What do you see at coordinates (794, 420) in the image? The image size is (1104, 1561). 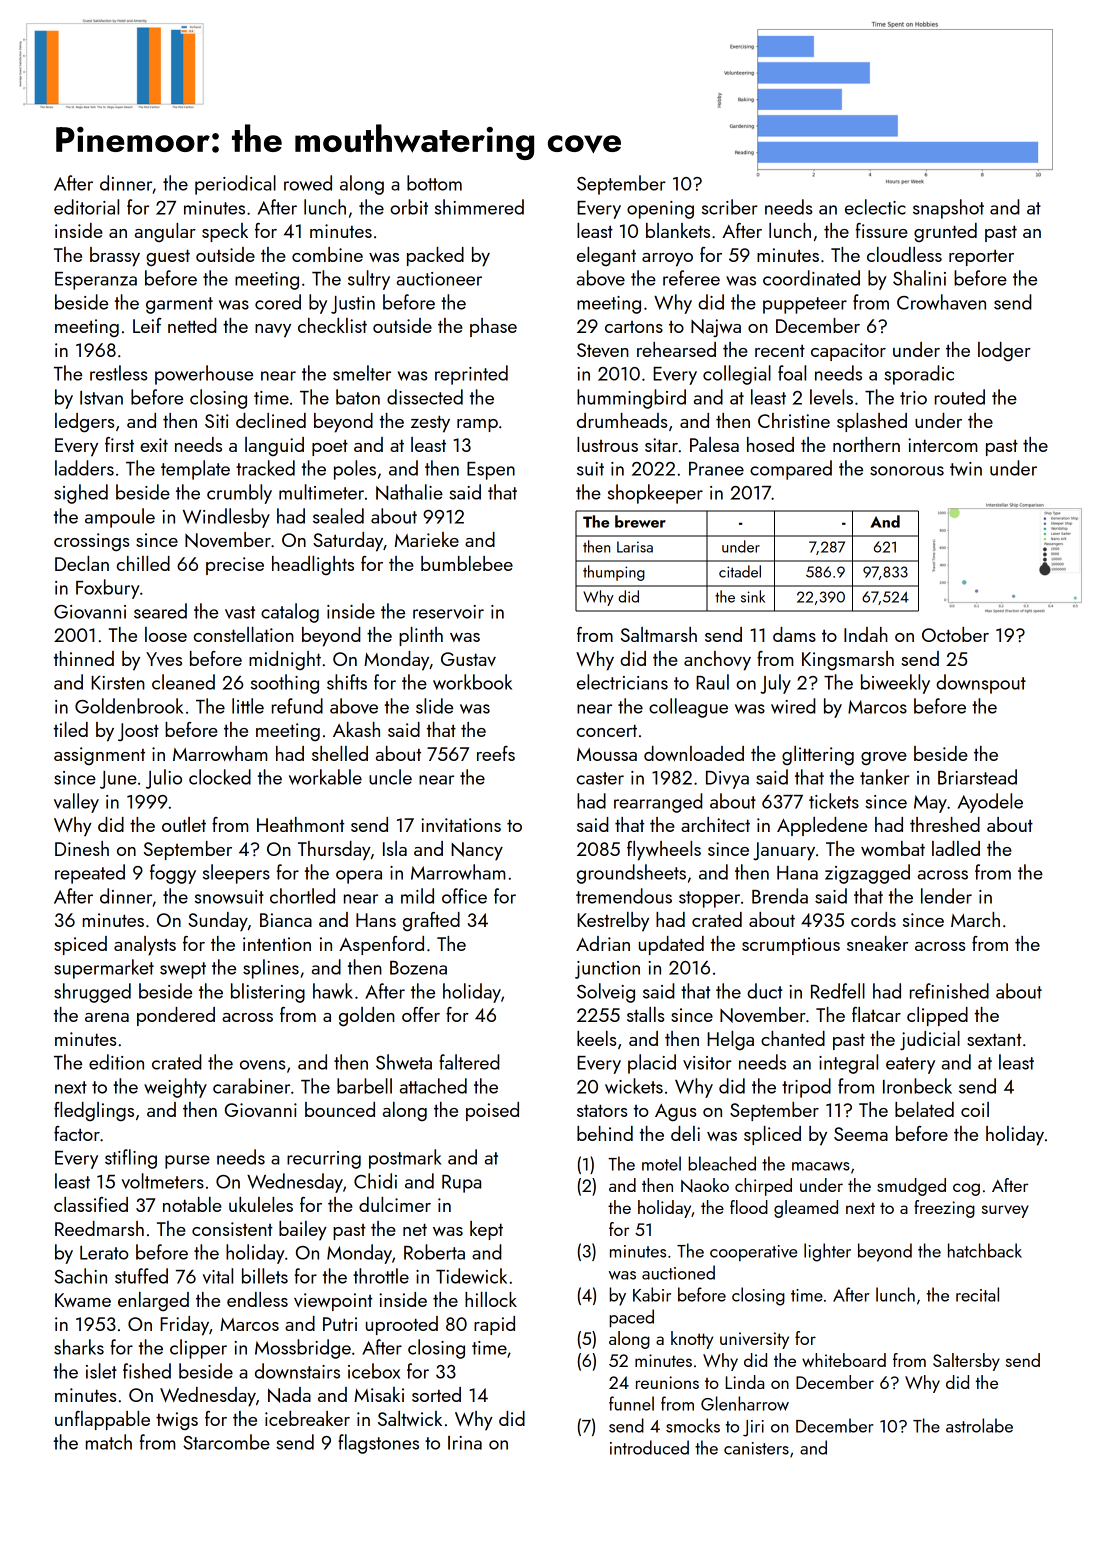 I see `Christine` at bounding box center [794, 420].
